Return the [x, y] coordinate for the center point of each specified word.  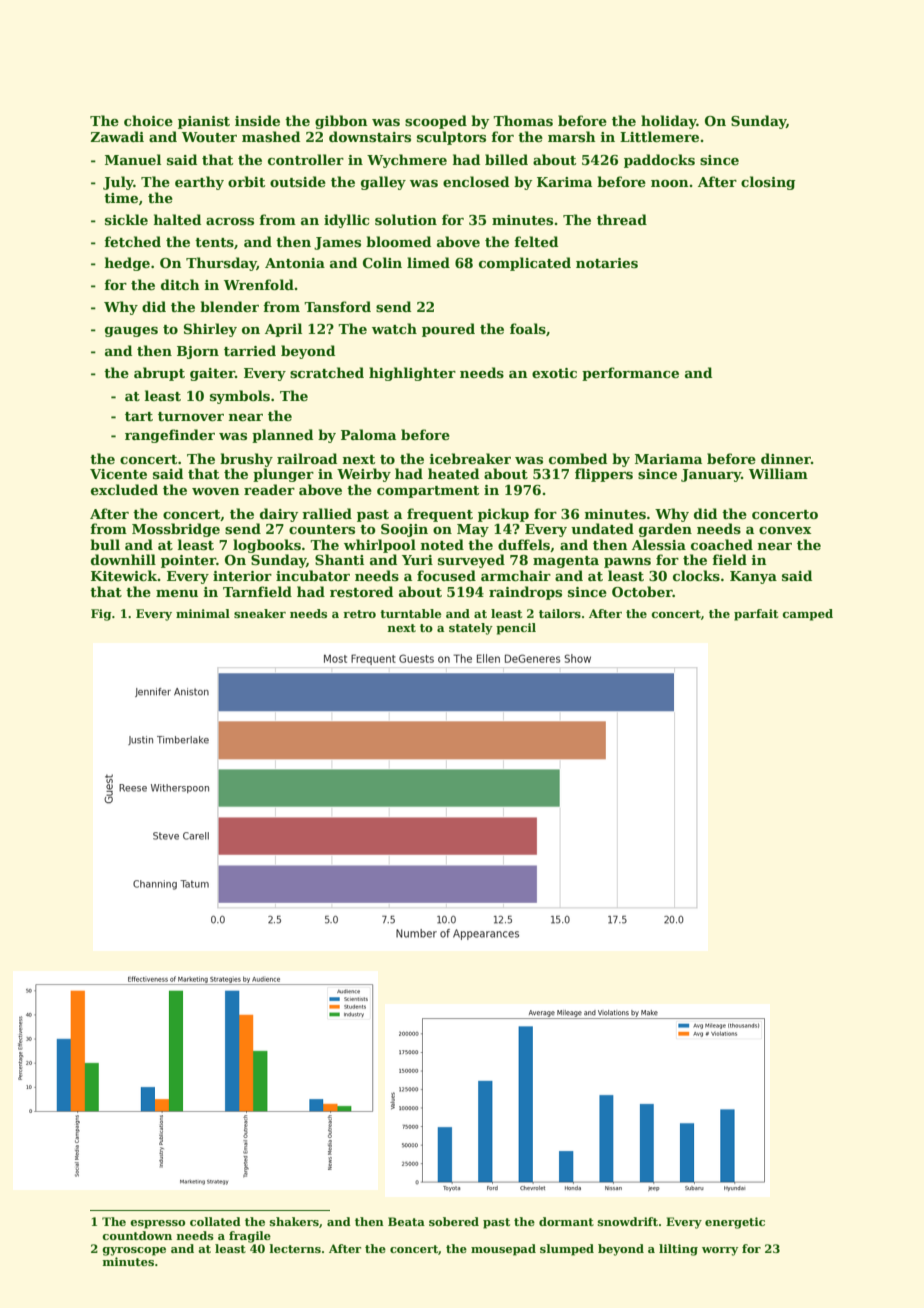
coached [722, 544]
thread [622, 219]
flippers [604, 475]
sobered [454, 1221]
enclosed [476, 181]
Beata [406, 1221]
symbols [240, 397]
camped [808, 615]
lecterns [295, 1248]
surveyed [471, 561]
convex [785, 530]
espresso [157, 1224]
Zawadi [117, 136]
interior [242, 576]
